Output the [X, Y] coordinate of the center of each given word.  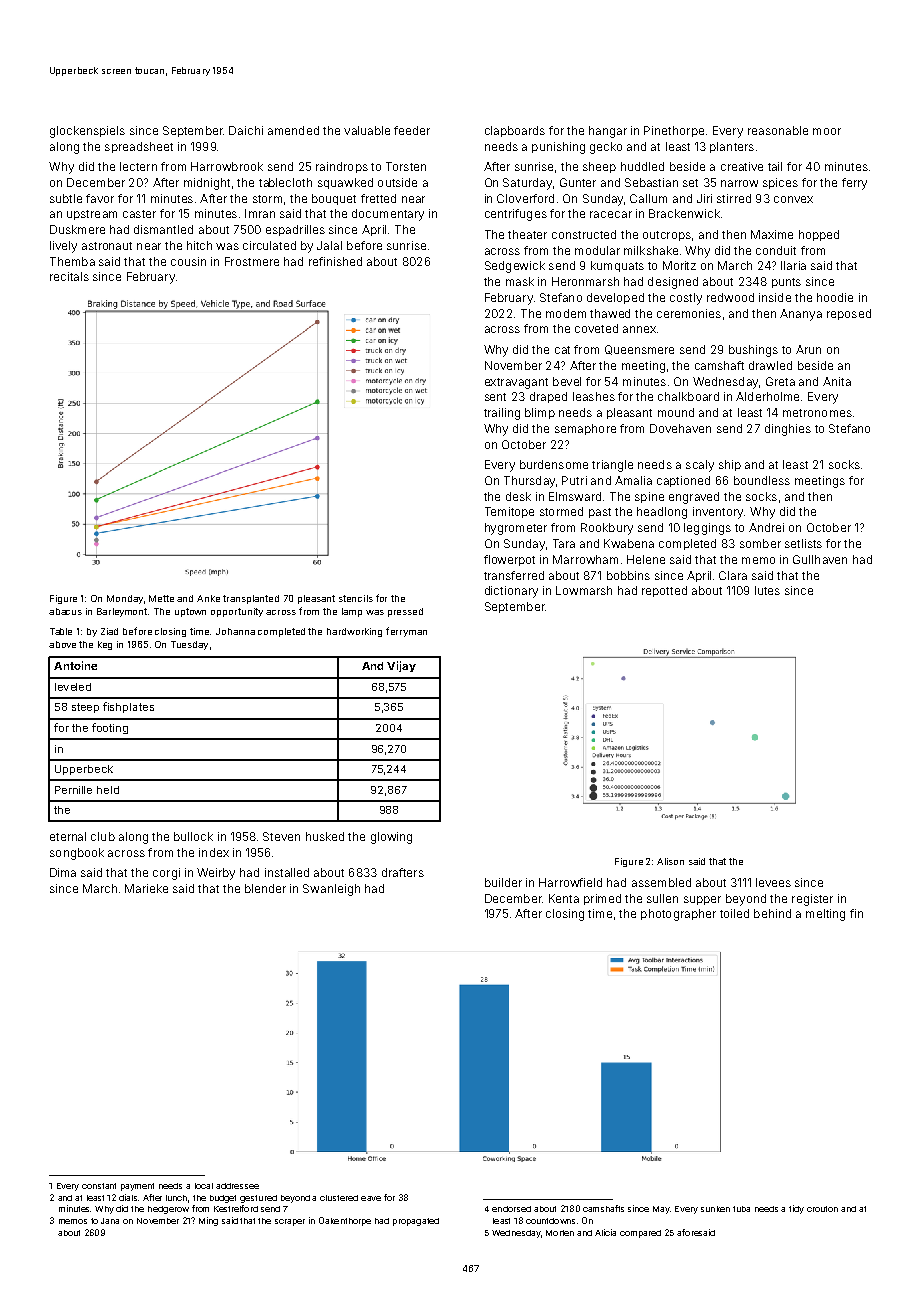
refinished [335, 261]
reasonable [778, 130]
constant [99, 1186]
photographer [678, 915]
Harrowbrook [227, 166]
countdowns [550, 1221]
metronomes [817, 413]
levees [773, 882]
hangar [608, 132]
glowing [391, 838]
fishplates [128, 707]
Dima [63, 872]
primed [602, 899]
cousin [188, 261]
